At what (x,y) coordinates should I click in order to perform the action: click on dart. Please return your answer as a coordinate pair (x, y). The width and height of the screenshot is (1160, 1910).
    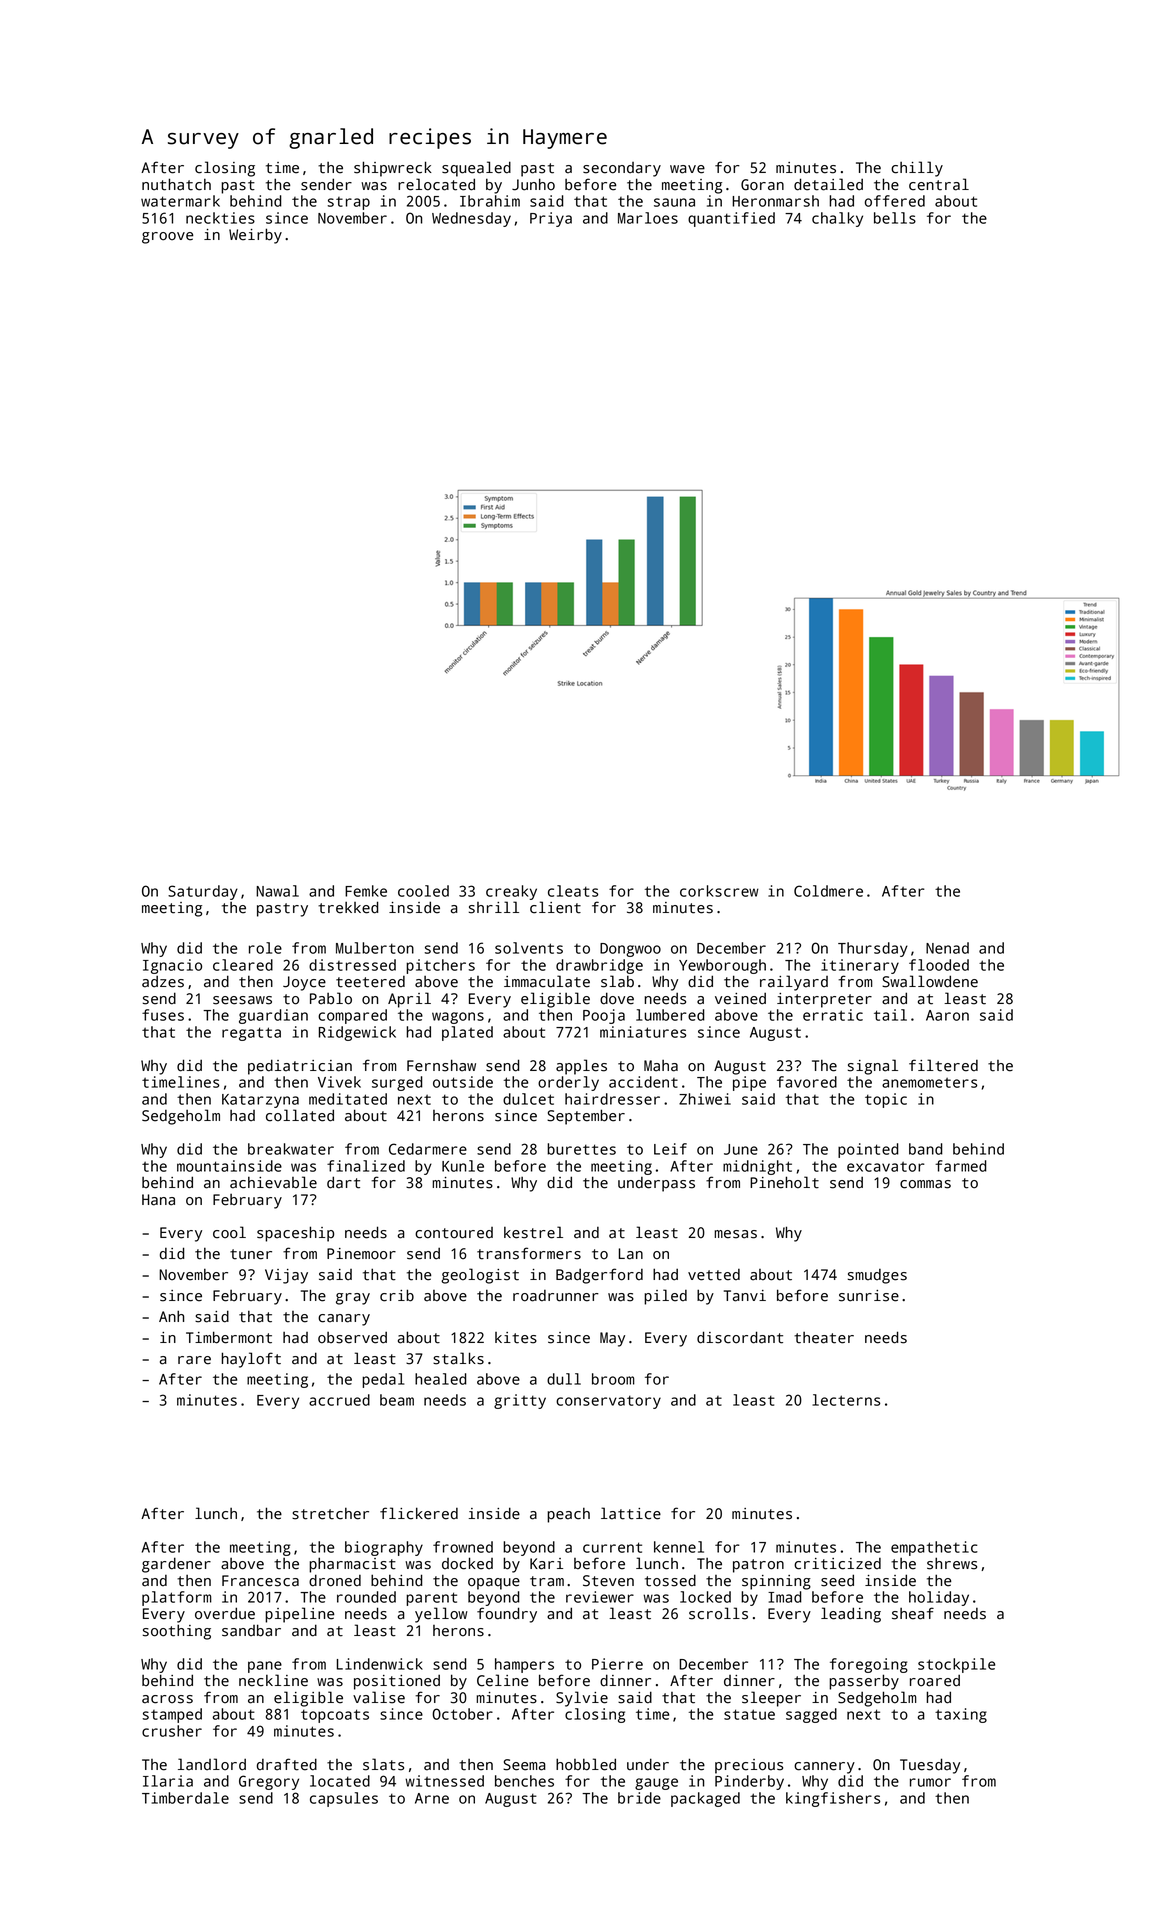
    Looking at the image, I should click on (343, 1182).
